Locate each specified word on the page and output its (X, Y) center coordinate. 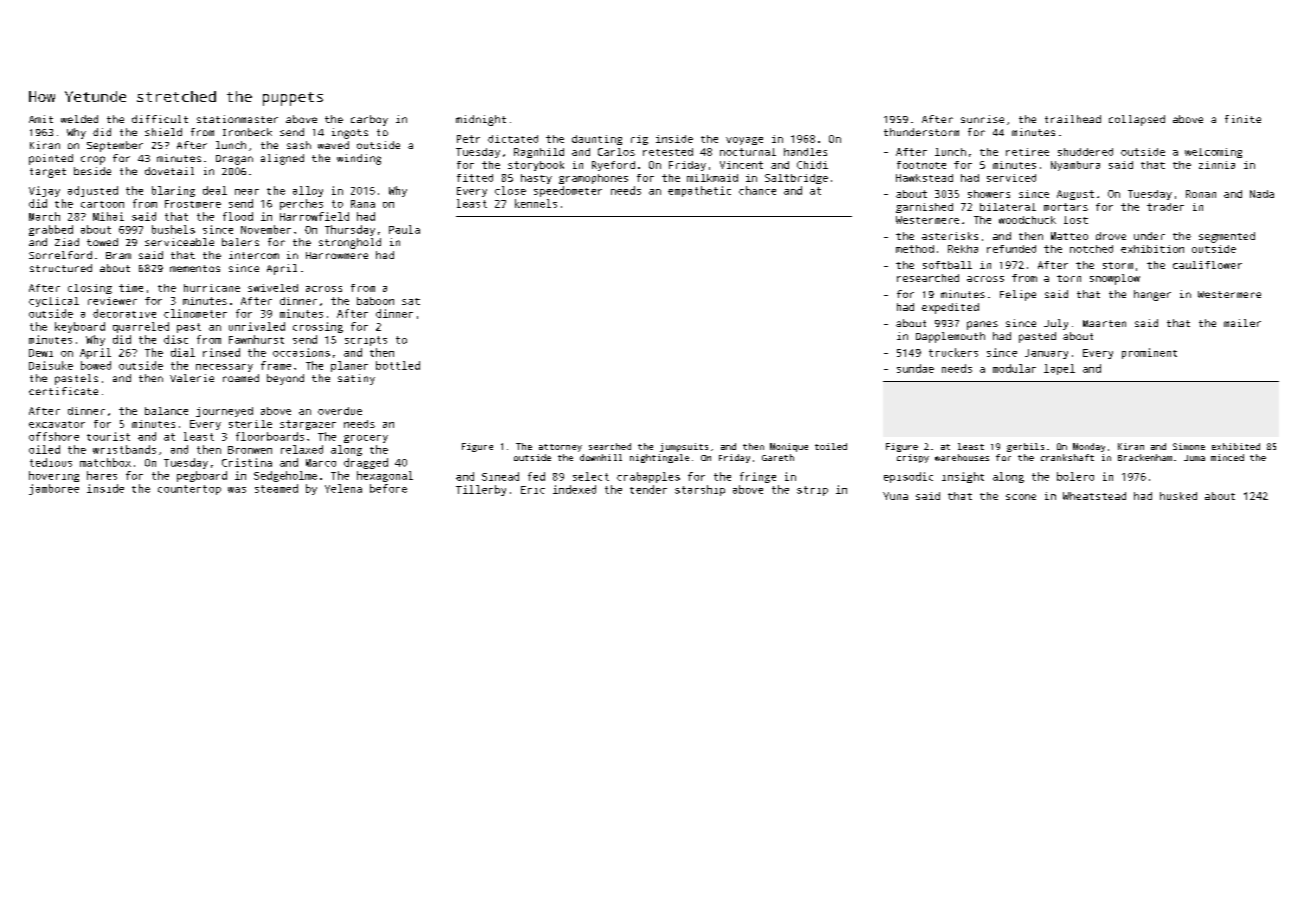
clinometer (195, 313)
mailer (1242, 323)
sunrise (982, 119)
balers (240, 242)
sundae (915, 368)
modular (1014, 368)
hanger (1152, 295)
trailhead (1073, 119)
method (915, 249)
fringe (758, 477)
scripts (366, 341)
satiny (356, 379)
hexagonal (385, 476)
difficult (160, 119)
